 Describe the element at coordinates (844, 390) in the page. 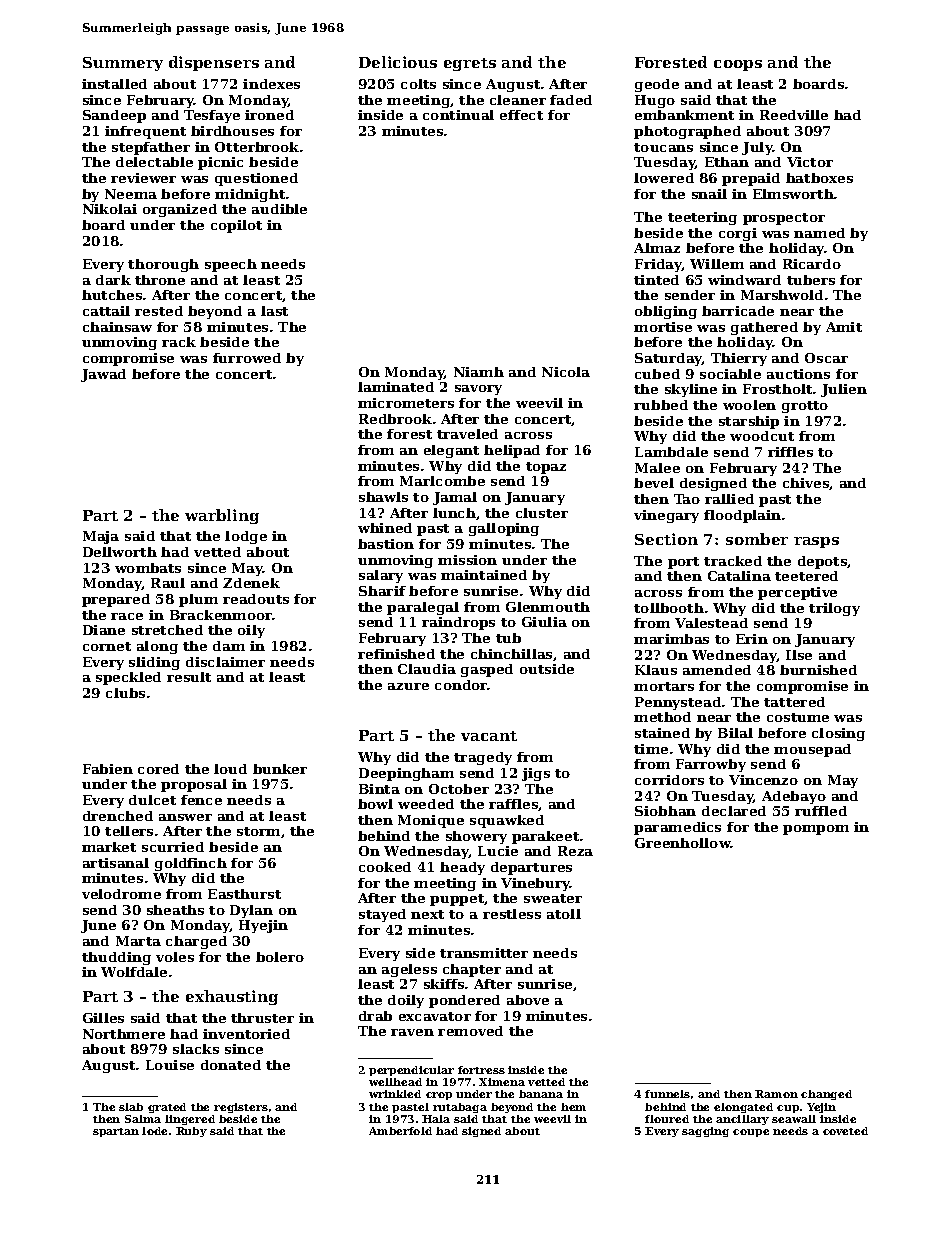

I see `Julien` at that location.
